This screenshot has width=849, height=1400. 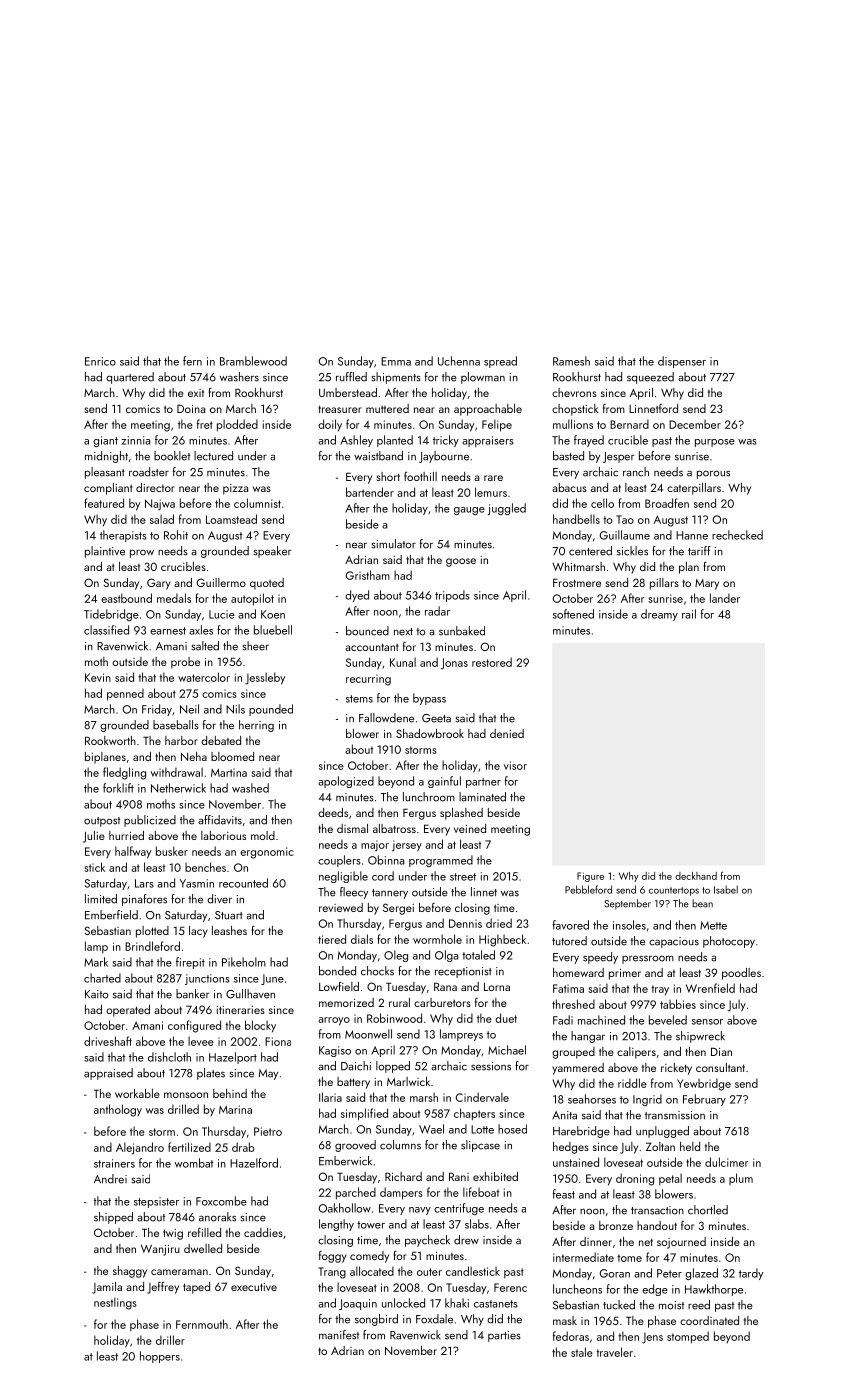 What do you see at coordinates (198, 932) in the screenshot?
I see `lacy` at bounding box center [198, 932].
